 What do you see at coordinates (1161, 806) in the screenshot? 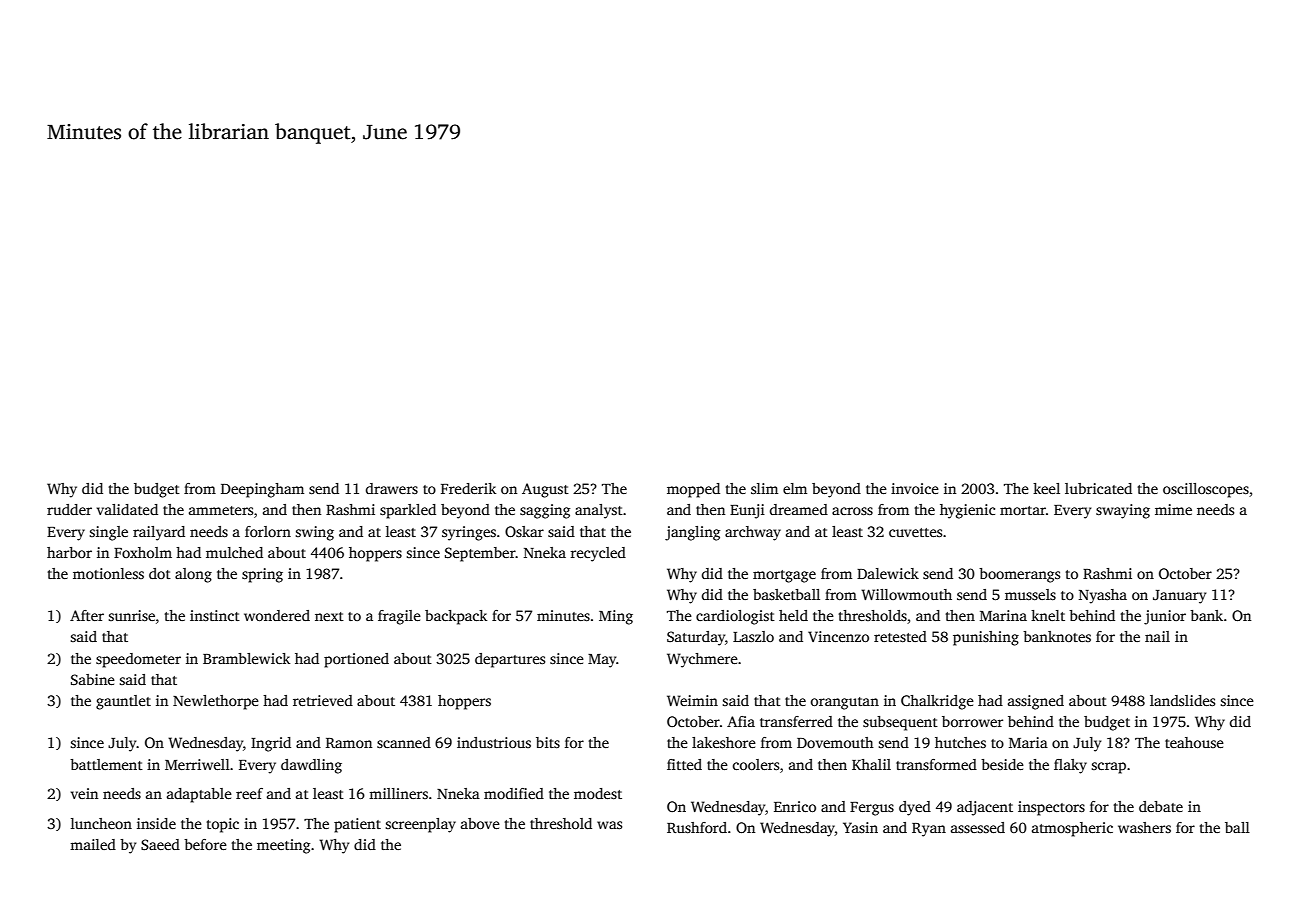
I see `debate` at bounding box center [1161, 806].
